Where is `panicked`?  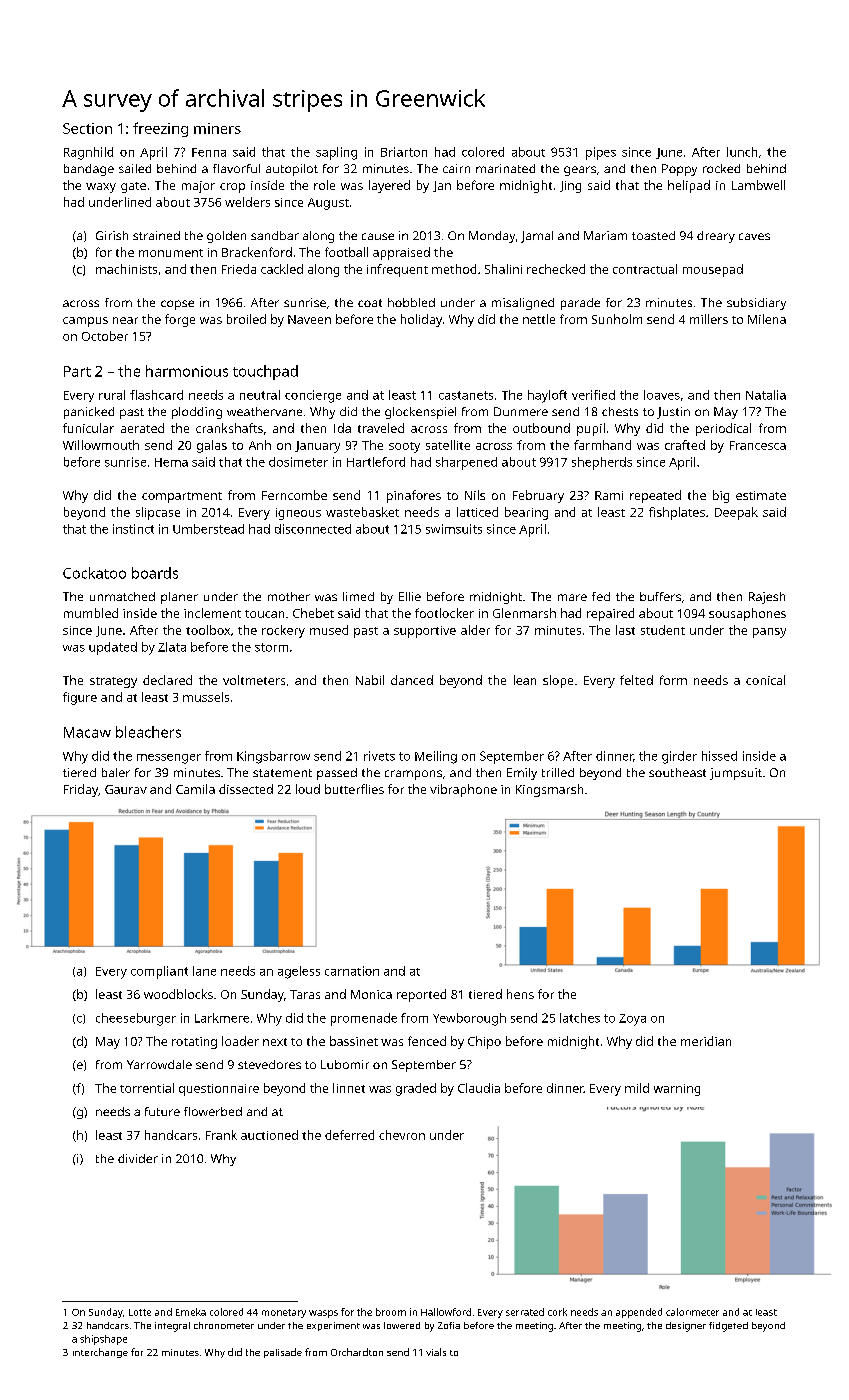
panicked is located at coordinates (89, 413).
